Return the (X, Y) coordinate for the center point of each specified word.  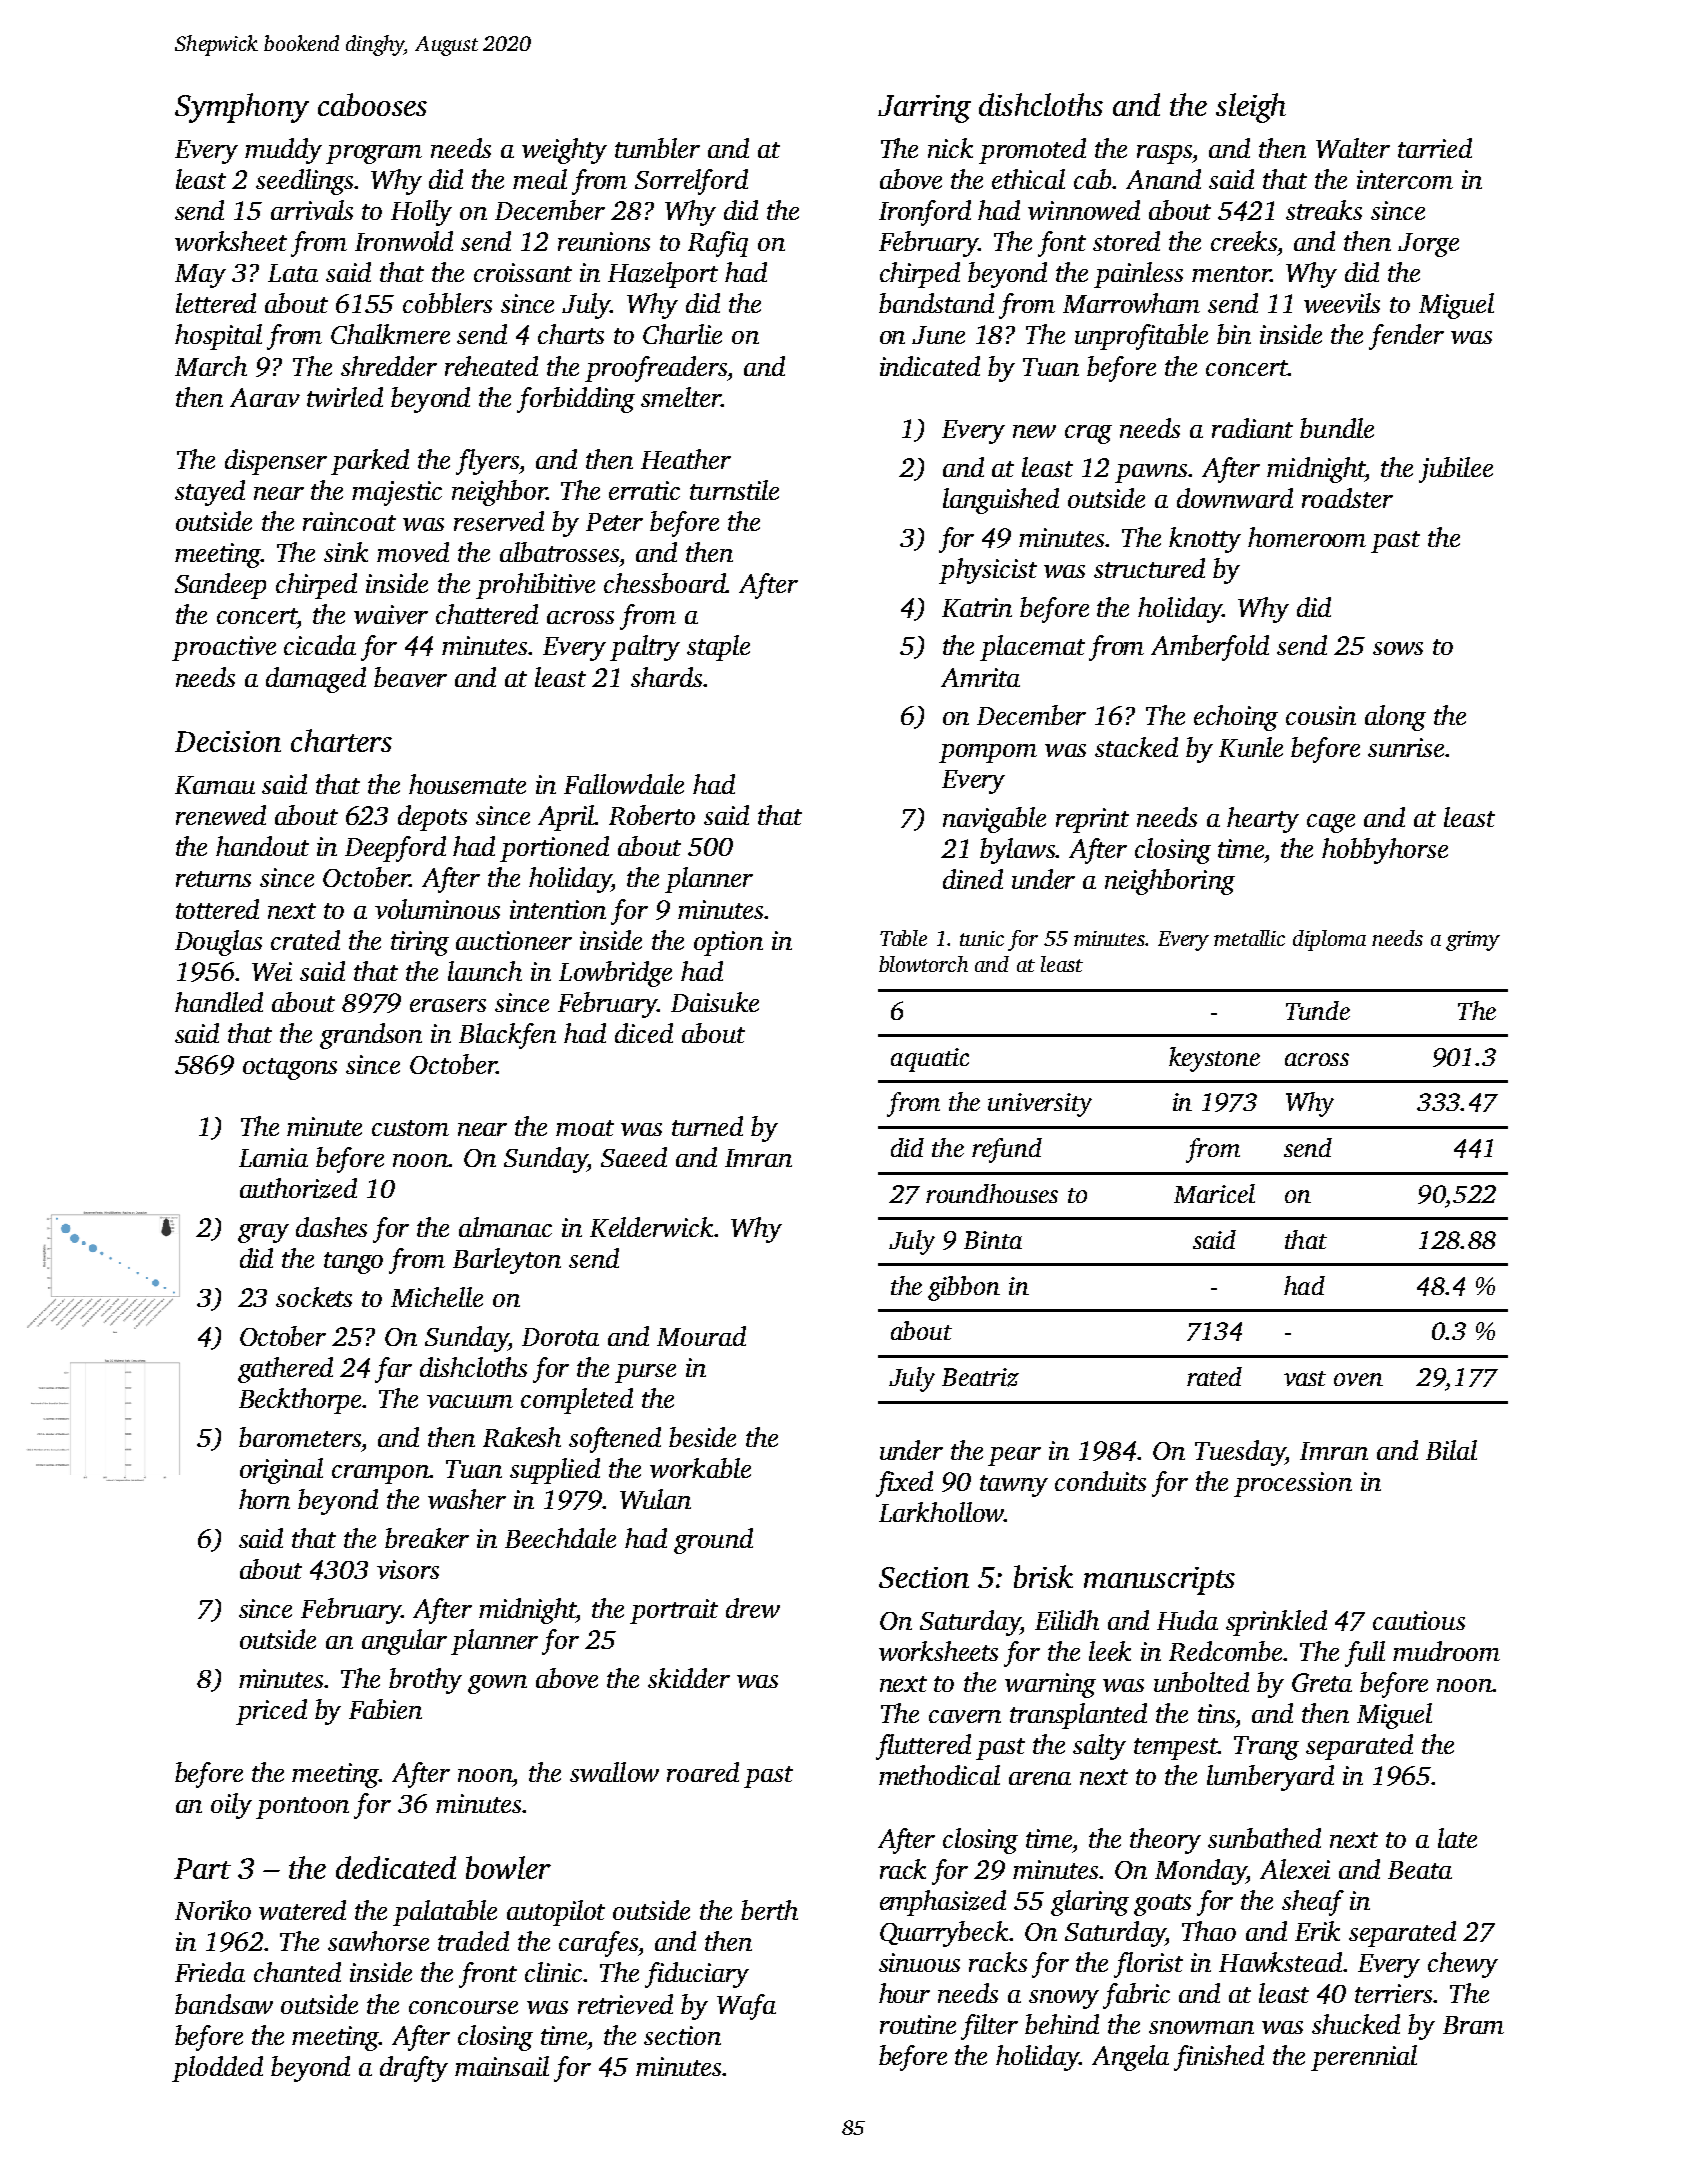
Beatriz (980, 1377)
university (1040, 1105)
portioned (554, 849)
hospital (218, 337)
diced (644, 1033)
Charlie (682, 334)
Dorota (560, 1337)
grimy (1473, 941)
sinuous (919, 1962)
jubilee (1456, 470)
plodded (217, 2069)
